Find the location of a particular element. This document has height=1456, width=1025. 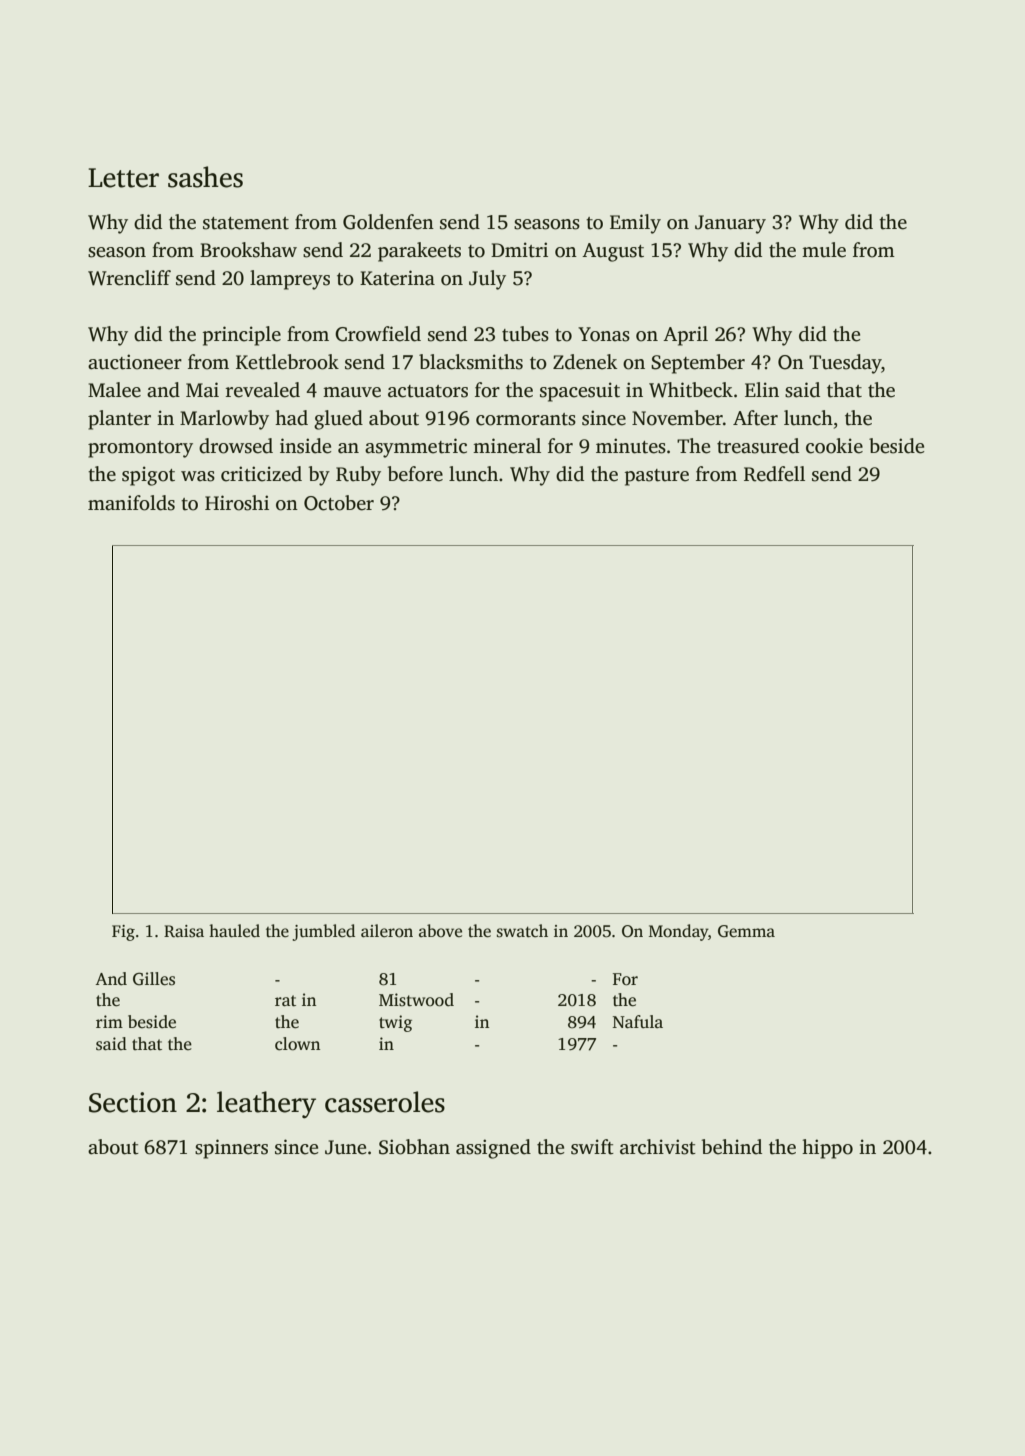

Marlowby is located at coordinates (224, 420).
